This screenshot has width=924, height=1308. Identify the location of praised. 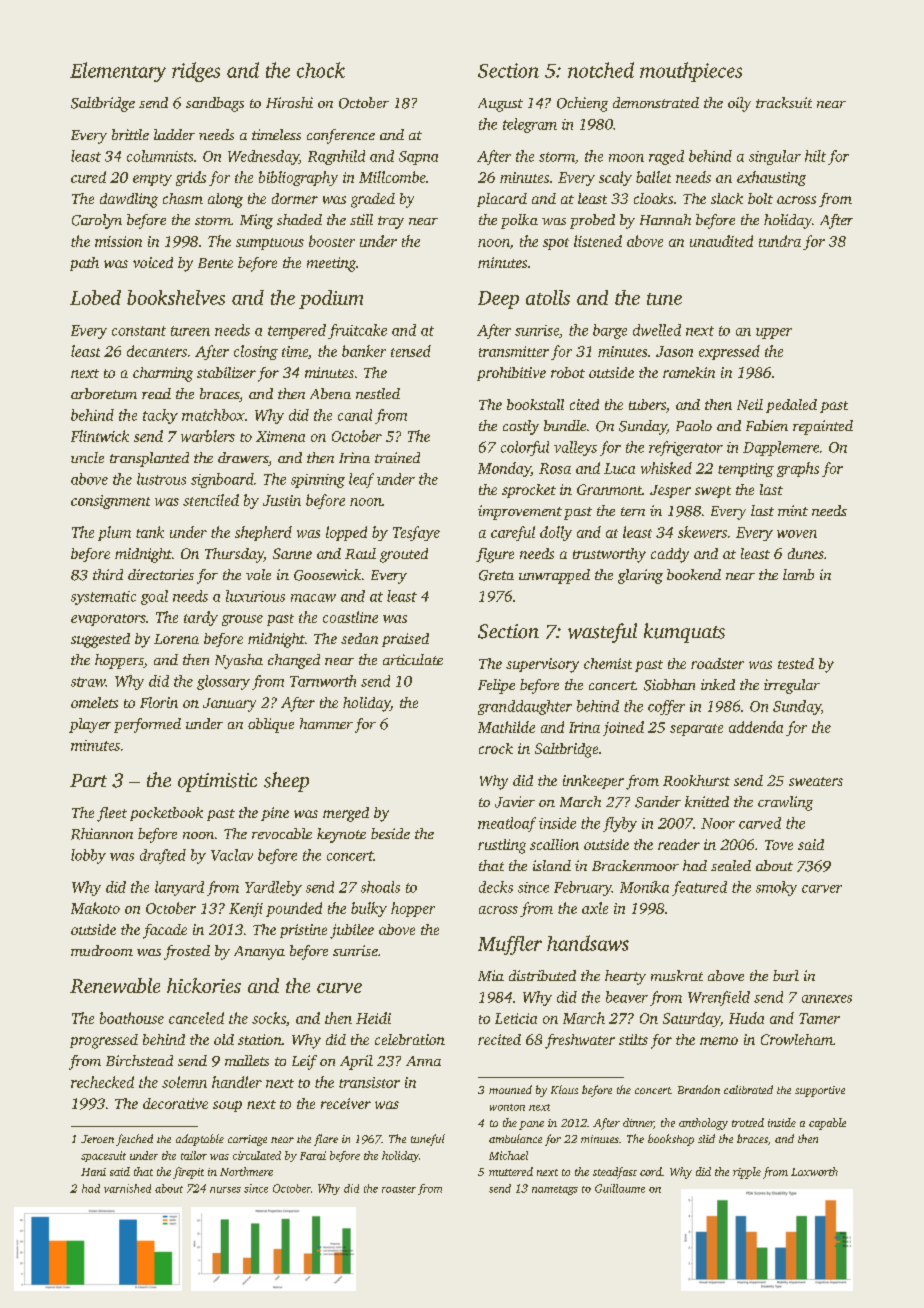
(405, 640).
